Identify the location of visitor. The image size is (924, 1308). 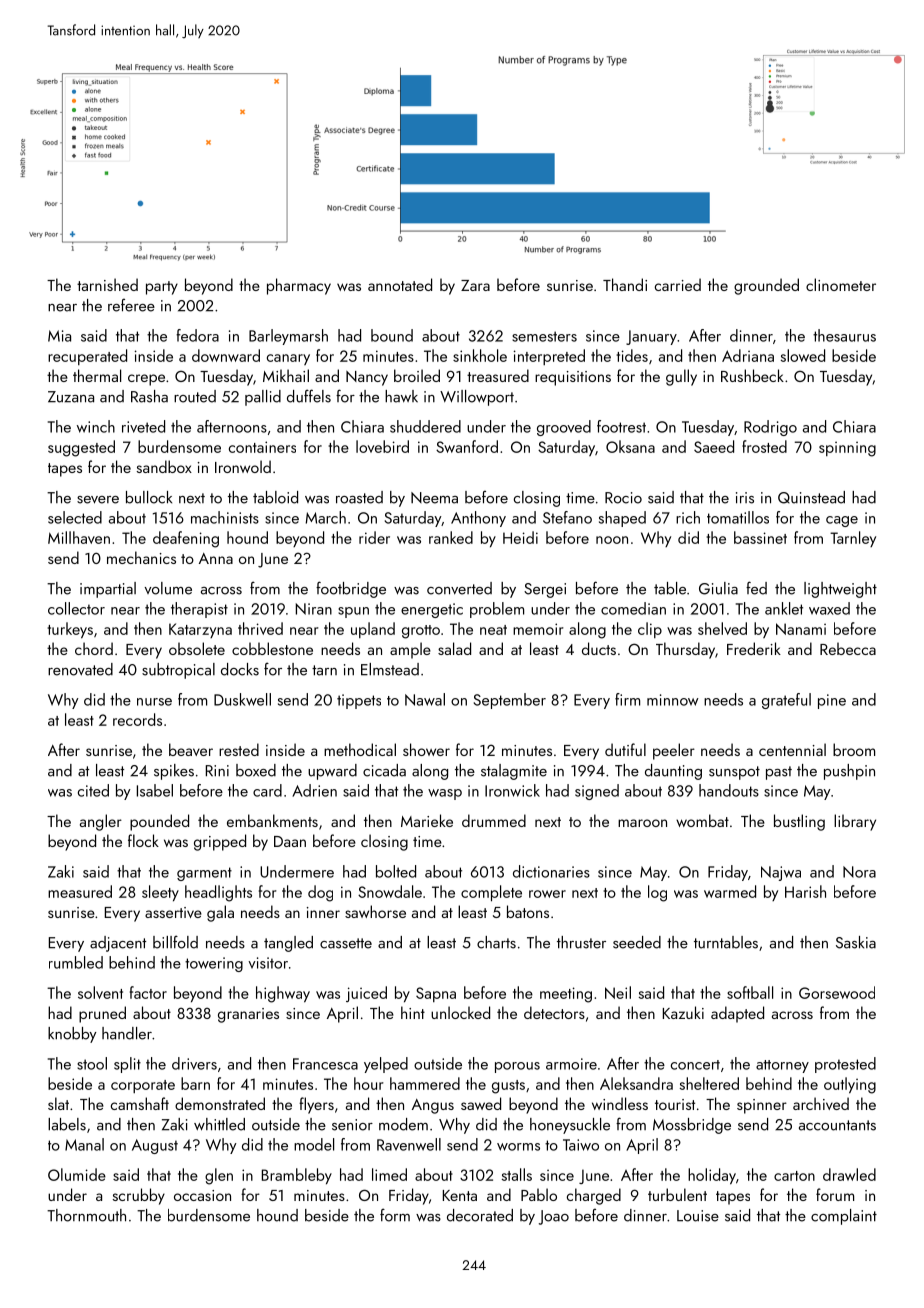
(268, 963).
